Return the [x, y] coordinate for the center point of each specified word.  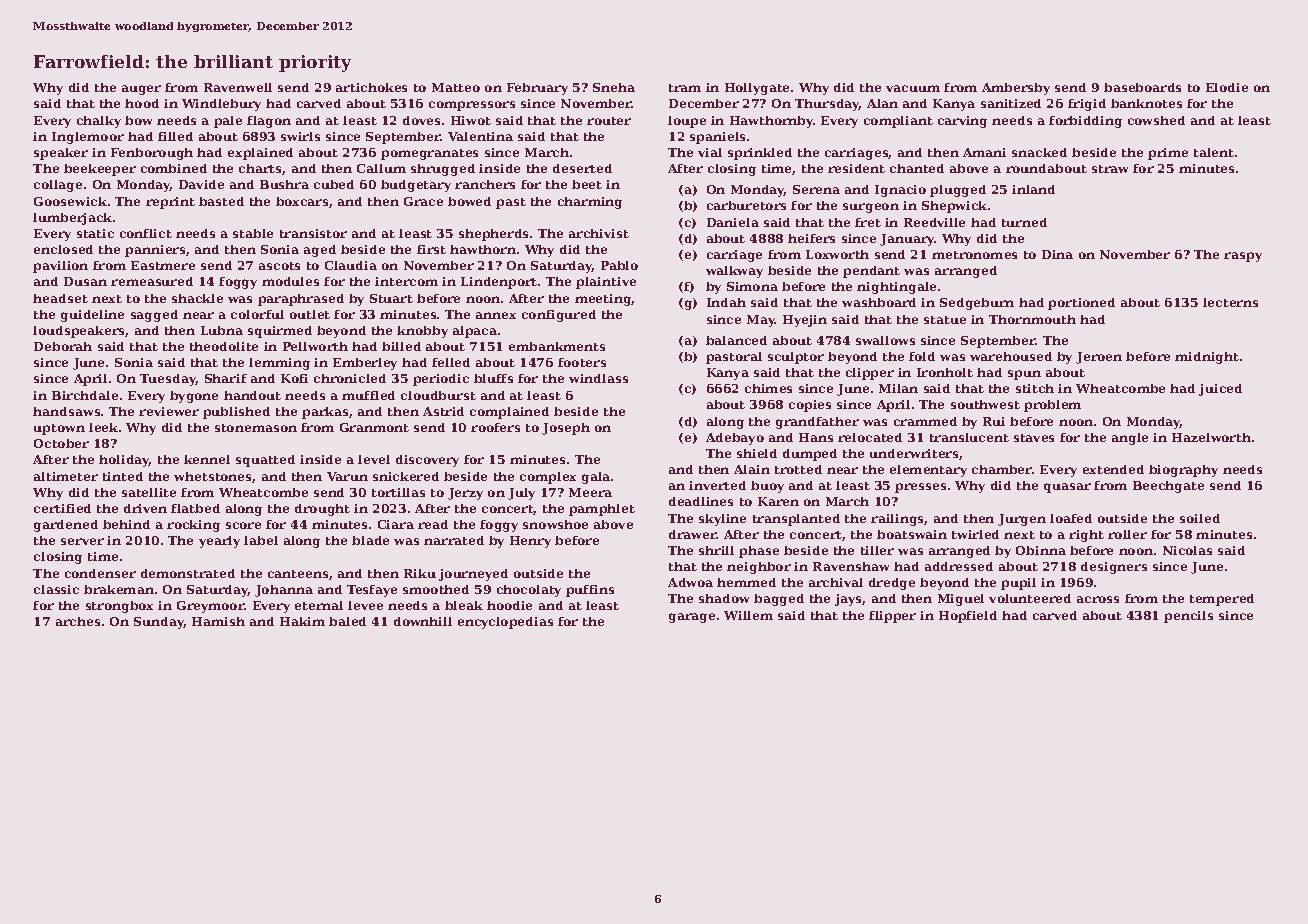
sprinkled [760, 154]
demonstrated [188, 573]
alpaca [475, 332]
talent [1214, 152]
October [61, 443]
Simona [752, 286]
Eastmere [163, 265]
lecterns [1230, 302]
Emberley [365, 364]
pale [228, 122]
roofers [495, 427]
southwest [985, 404]
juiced [1220, 390]
